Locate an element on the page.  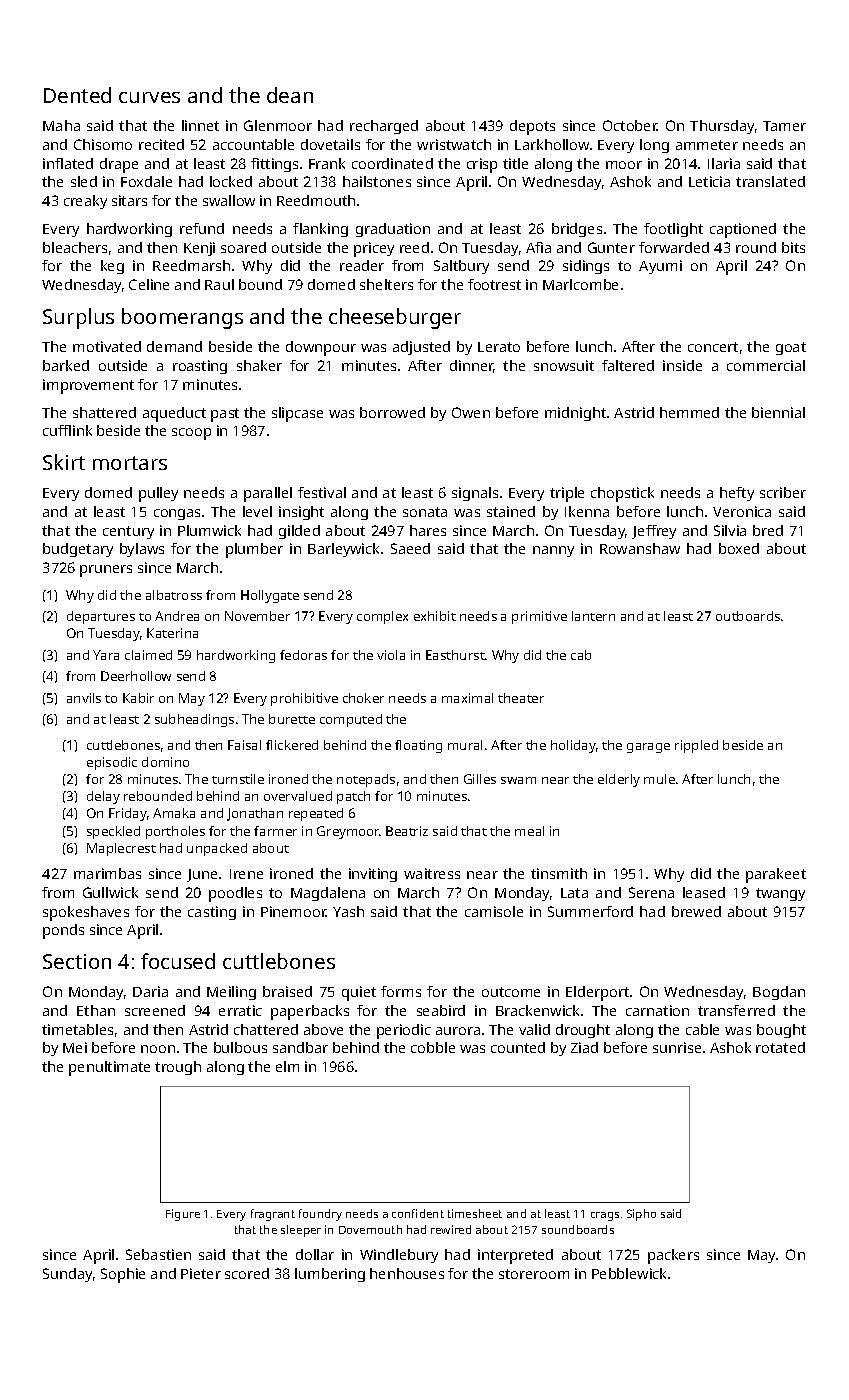
century is located at coordinates (128, 532).
